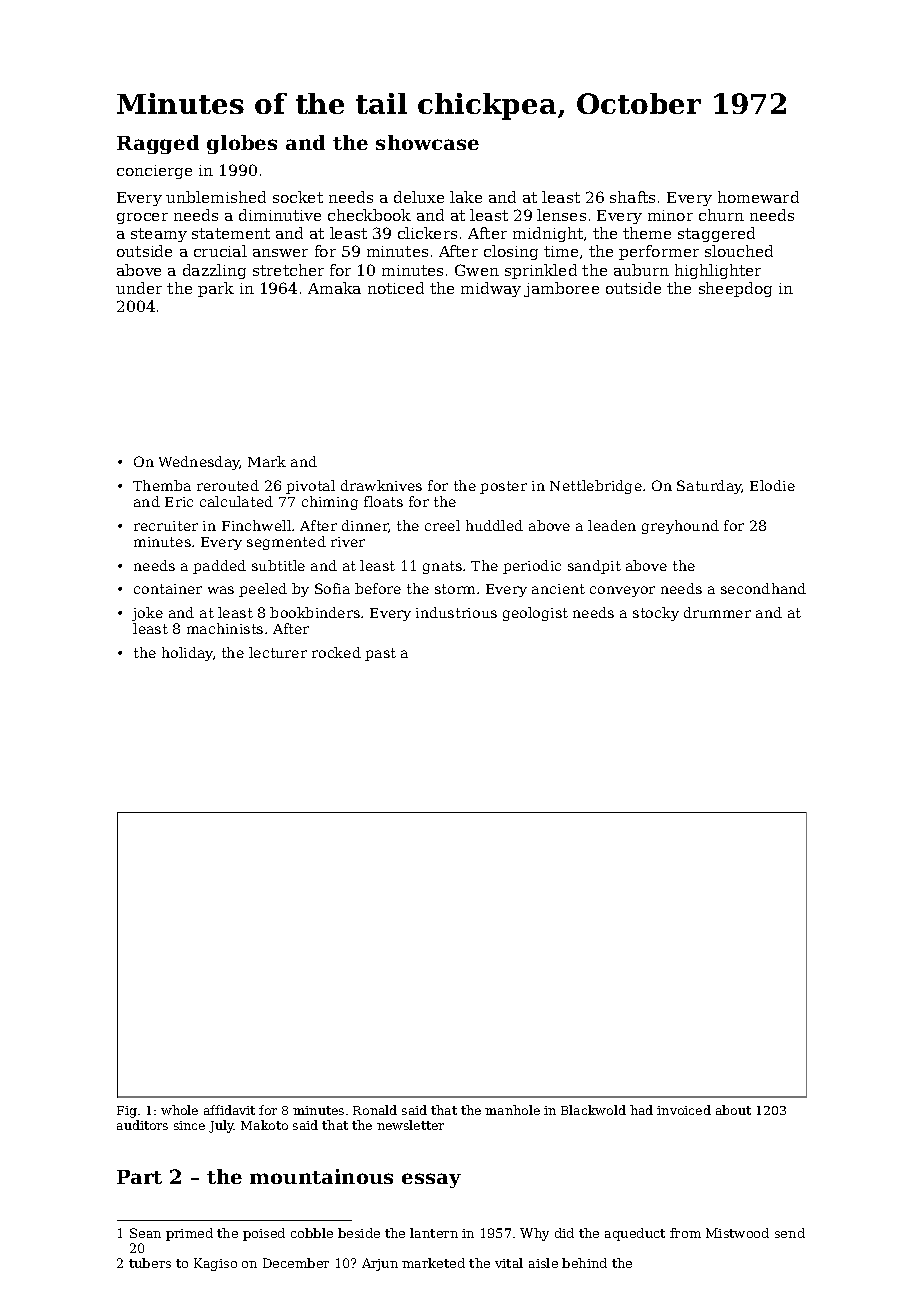 This screenshot has height=1308, width=924. I want to click on past, so click(380, 654).
